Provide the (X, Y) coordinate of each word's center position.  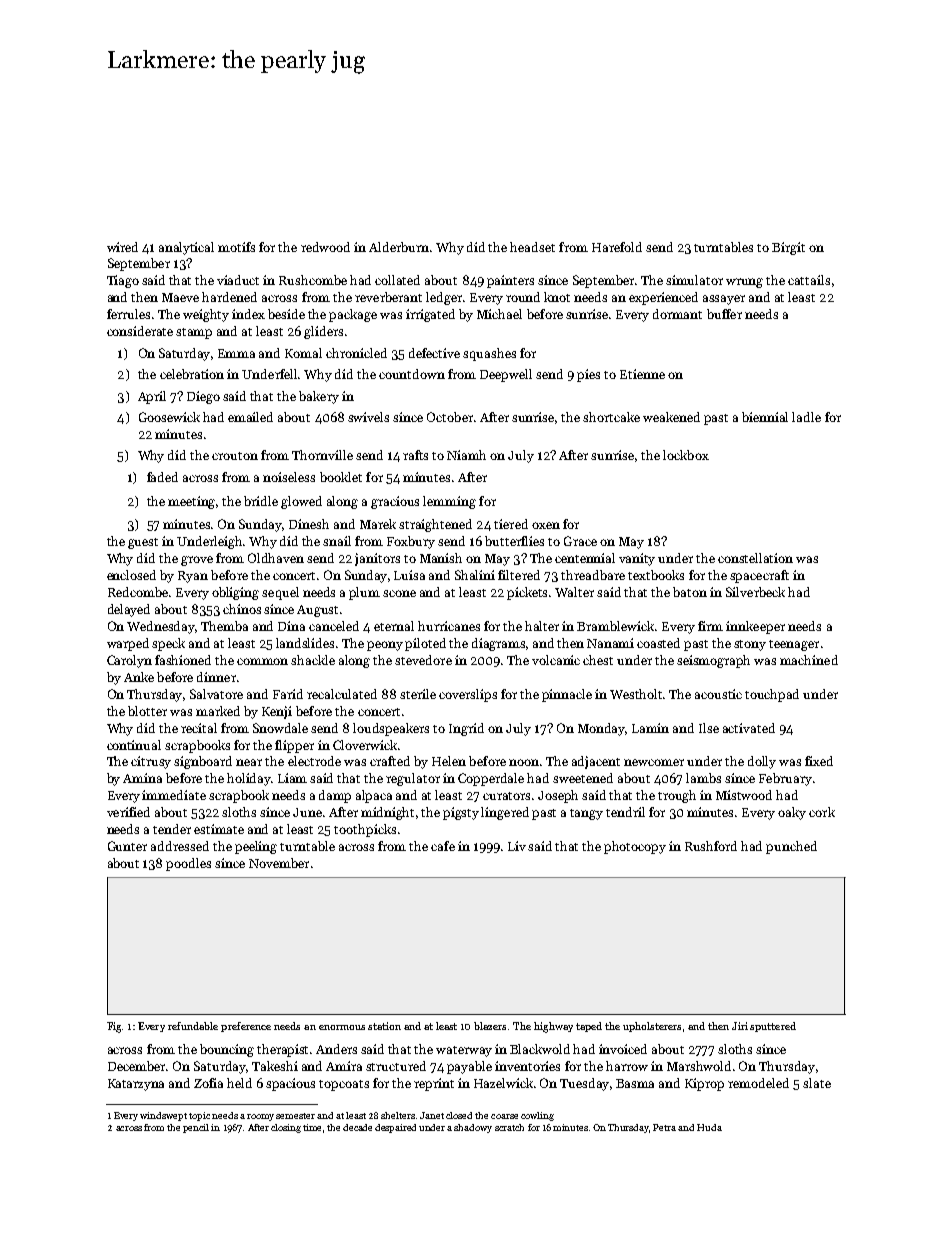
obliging (235, 593)
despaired (395, 1128)
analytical (186, 248)
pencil (196, 1128)
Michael (499, 314)
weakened (671, 417)
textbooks (656, 575)
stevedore (423, 660)
